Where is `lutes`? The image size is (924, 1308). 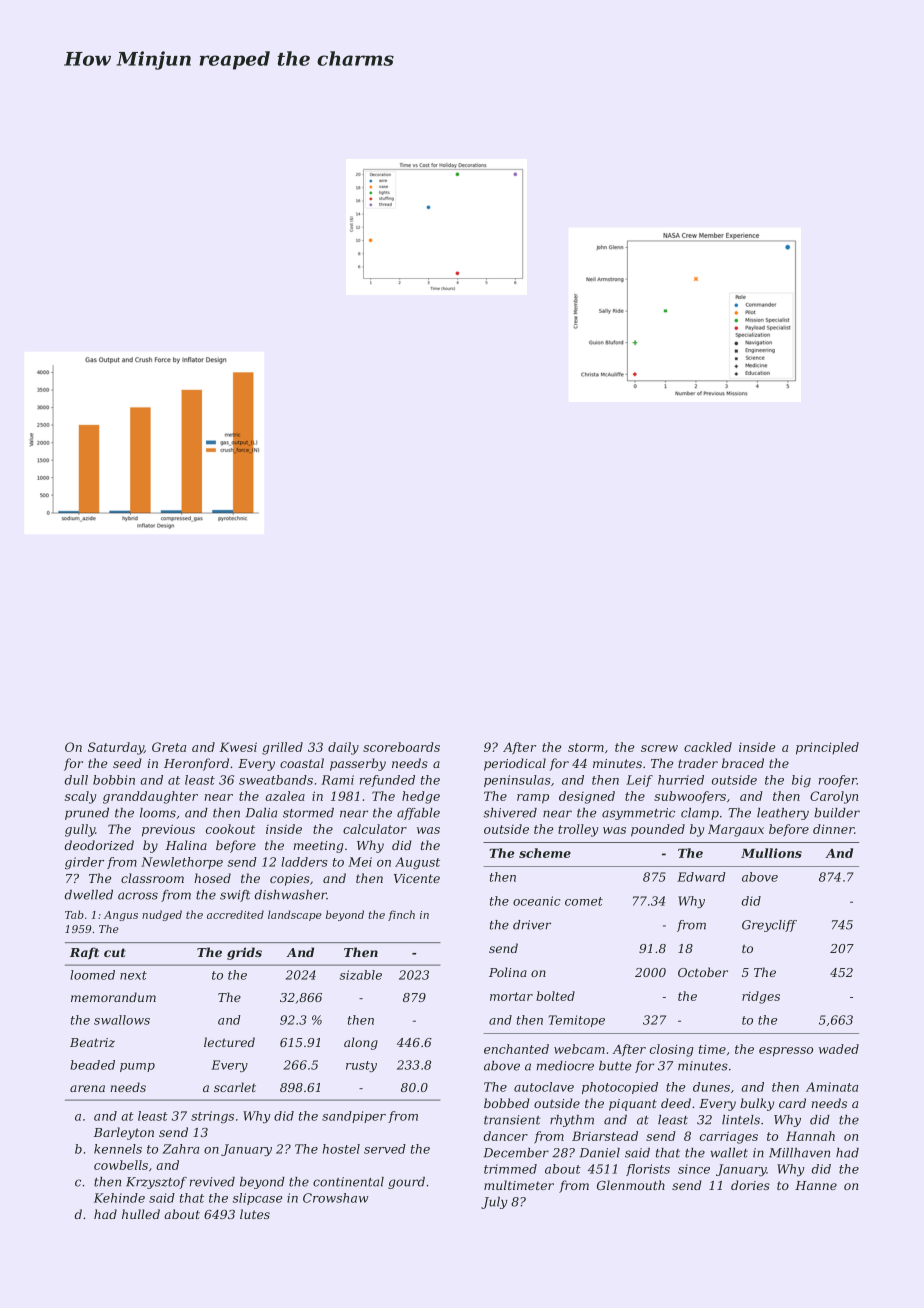
lutes is located at coordinates (255, 1214).
